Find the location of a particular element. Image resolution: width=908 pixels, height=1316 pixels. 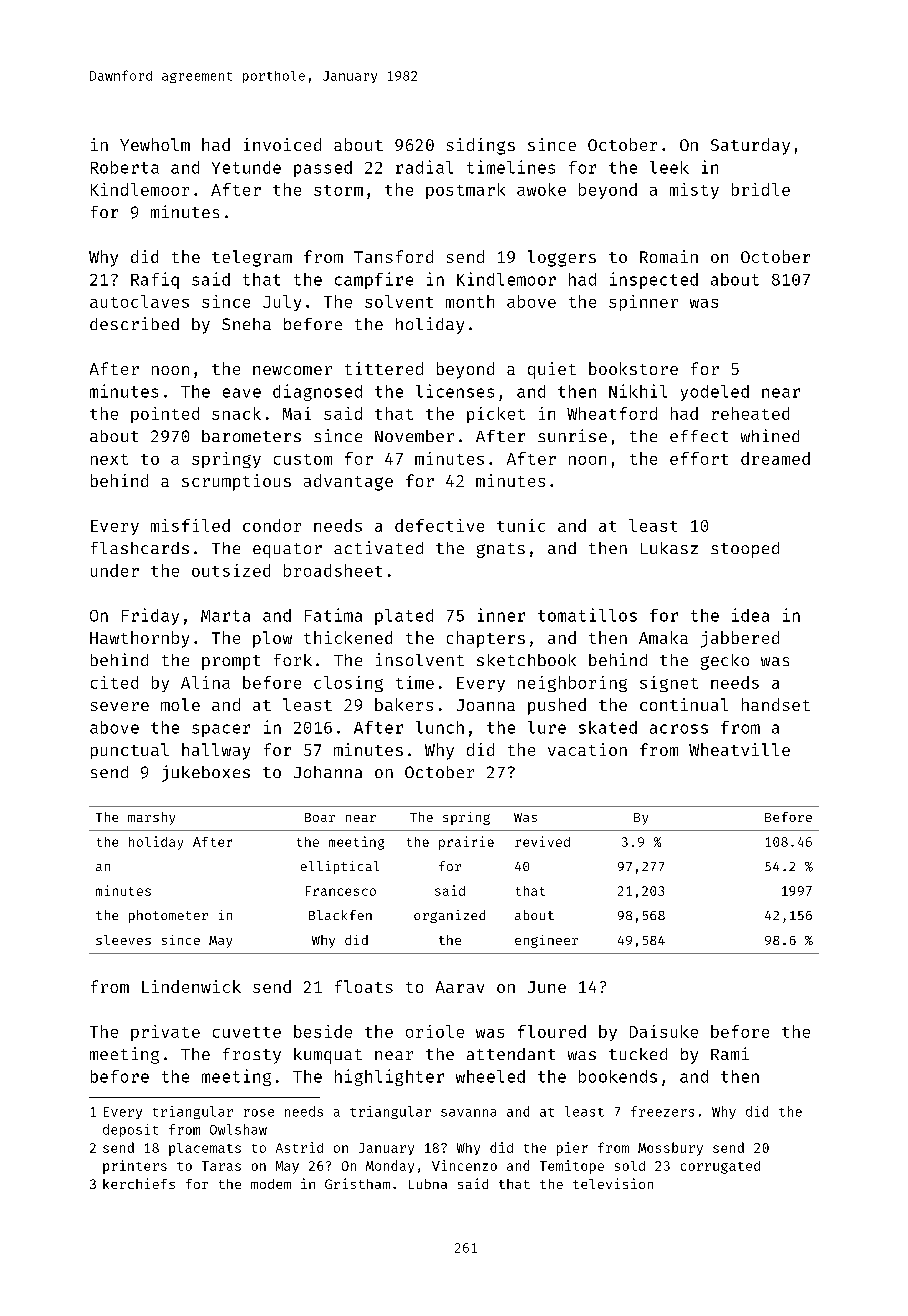

loggers is located at coordinates (562, 258).
